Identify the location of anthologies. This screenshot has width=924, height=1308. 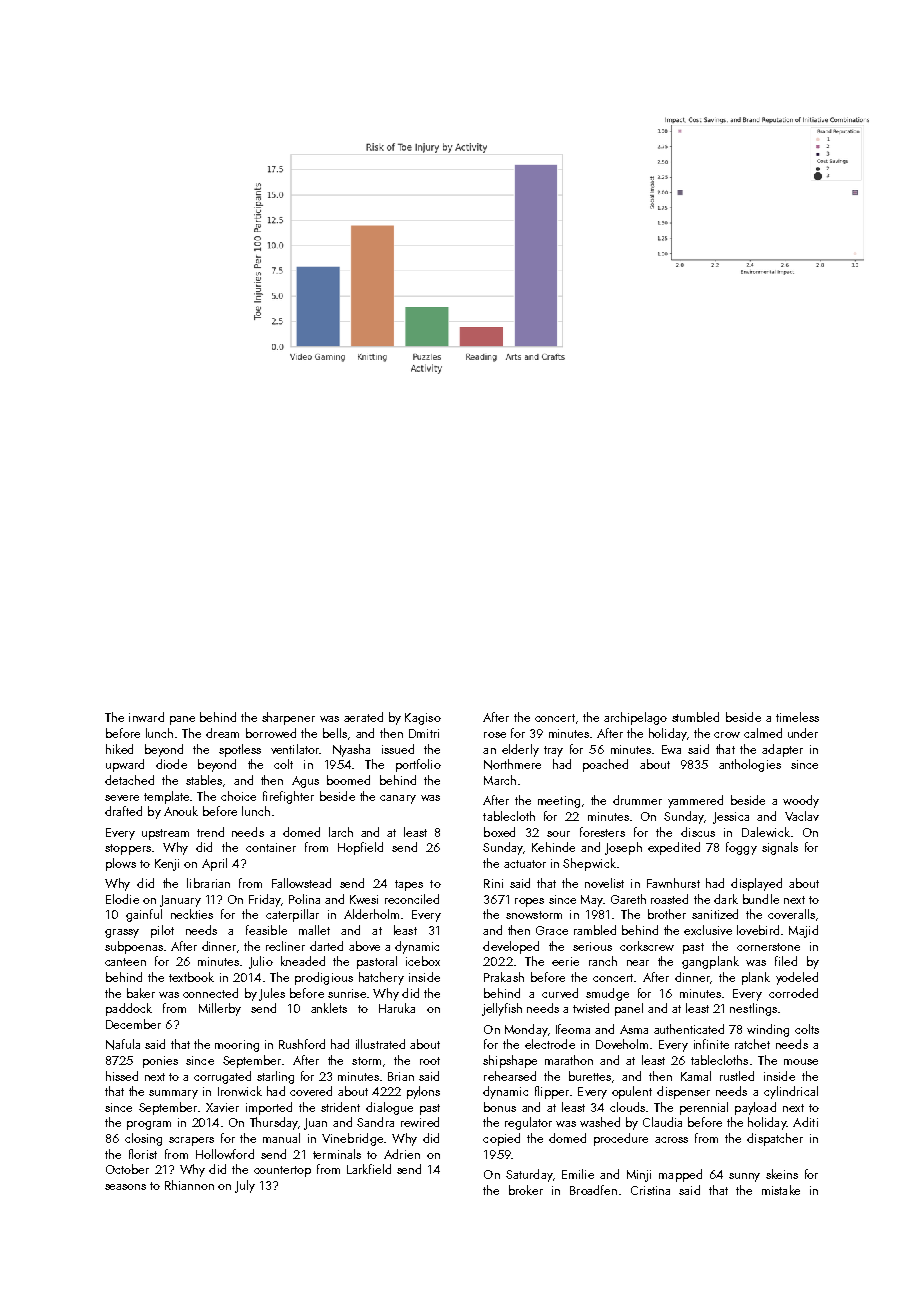
(750, 765).
